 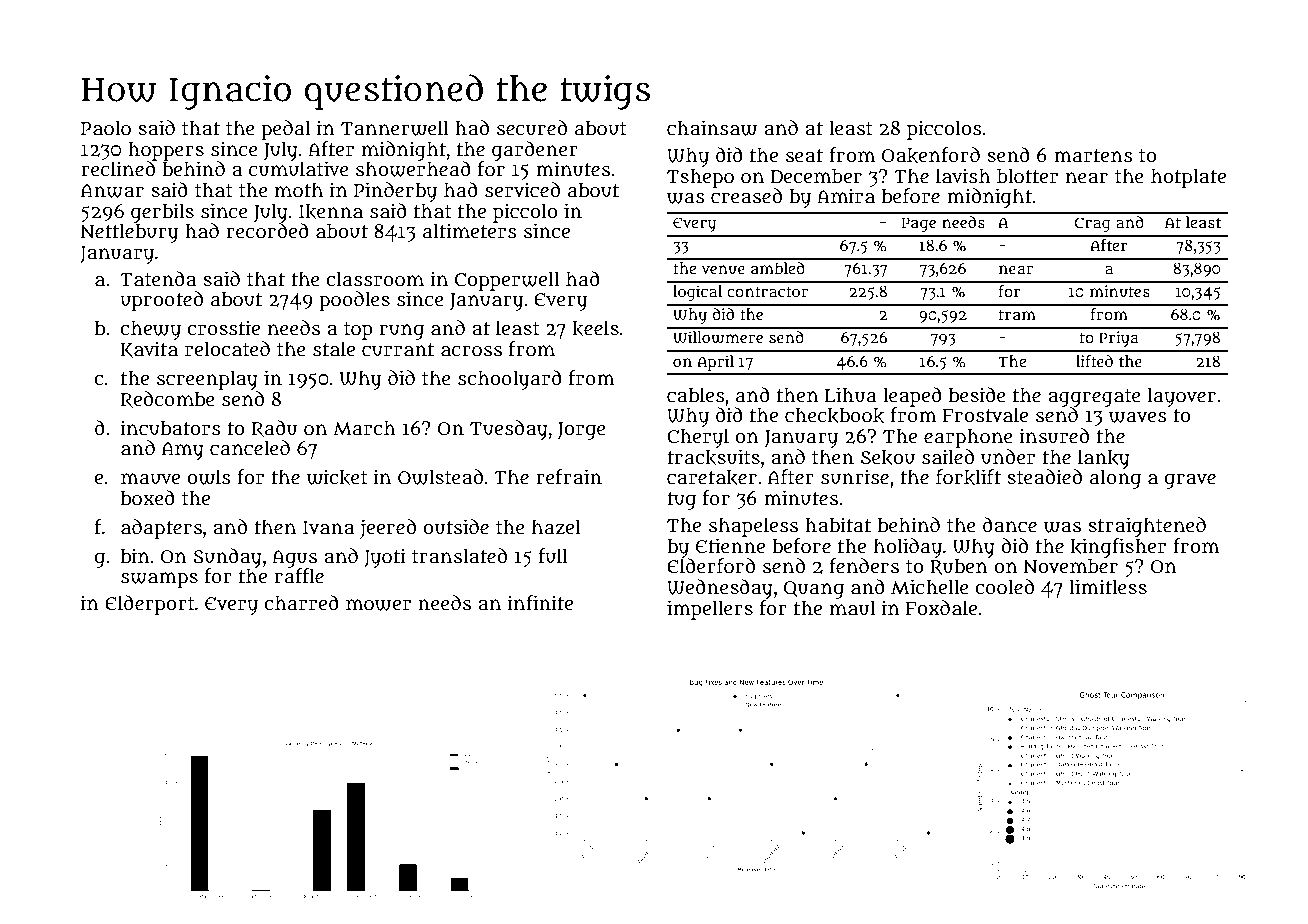 I want to click on hotplate, so click(x=1188, y=178).
